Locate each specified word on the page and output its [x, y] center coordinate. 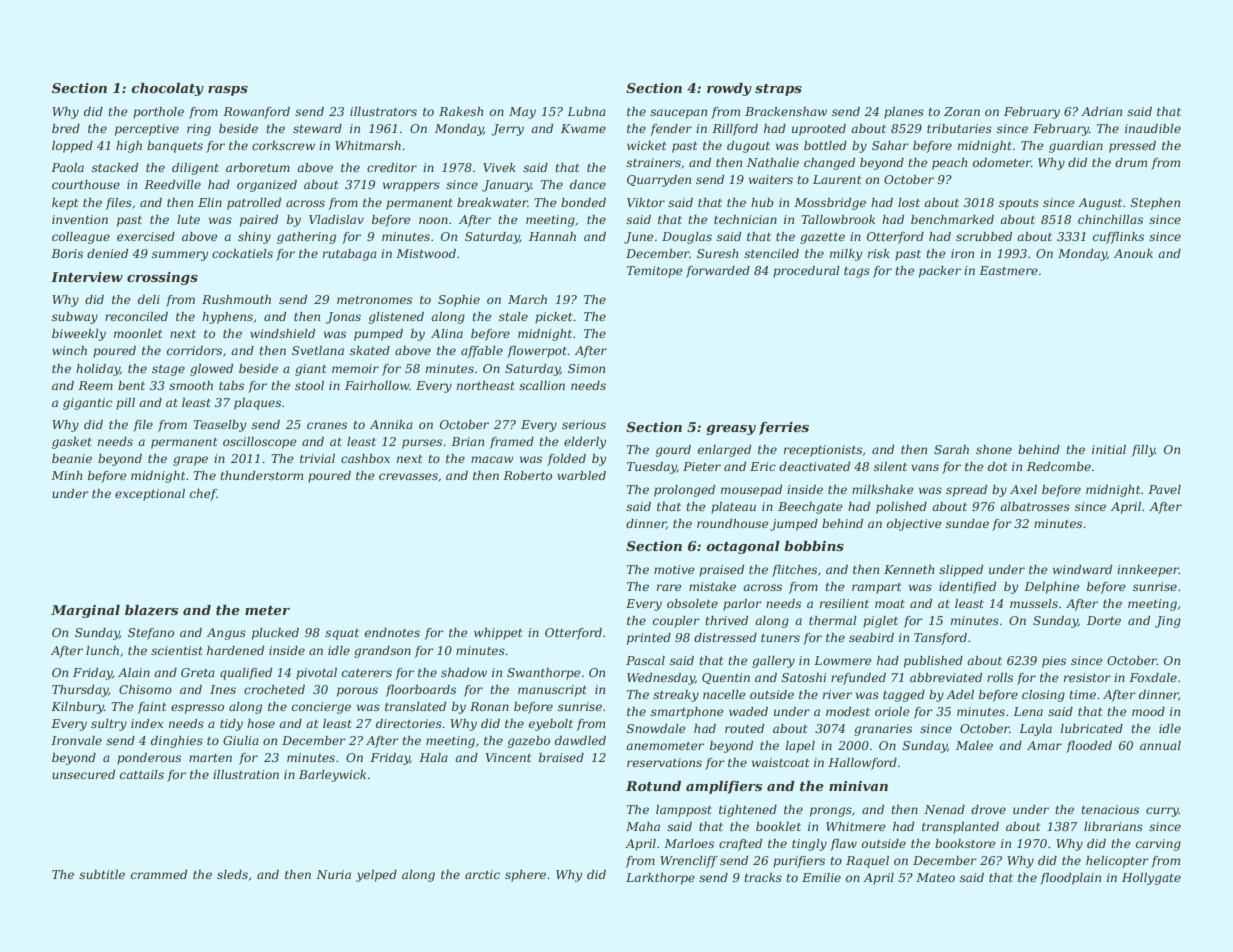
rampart [876, 588]
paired [259, 221]
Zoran [962, 111]
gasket [72, 443]
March [527, 299]
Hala [433, 757]
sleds [232, 874]
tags [857, 272]
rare [669, 587]
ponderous [149, 759]
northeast [486, 385]
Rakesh [461, 111]
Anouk [1133, 253]
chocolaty [167, 89]
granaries [883, 730]
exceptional [150, 495]
